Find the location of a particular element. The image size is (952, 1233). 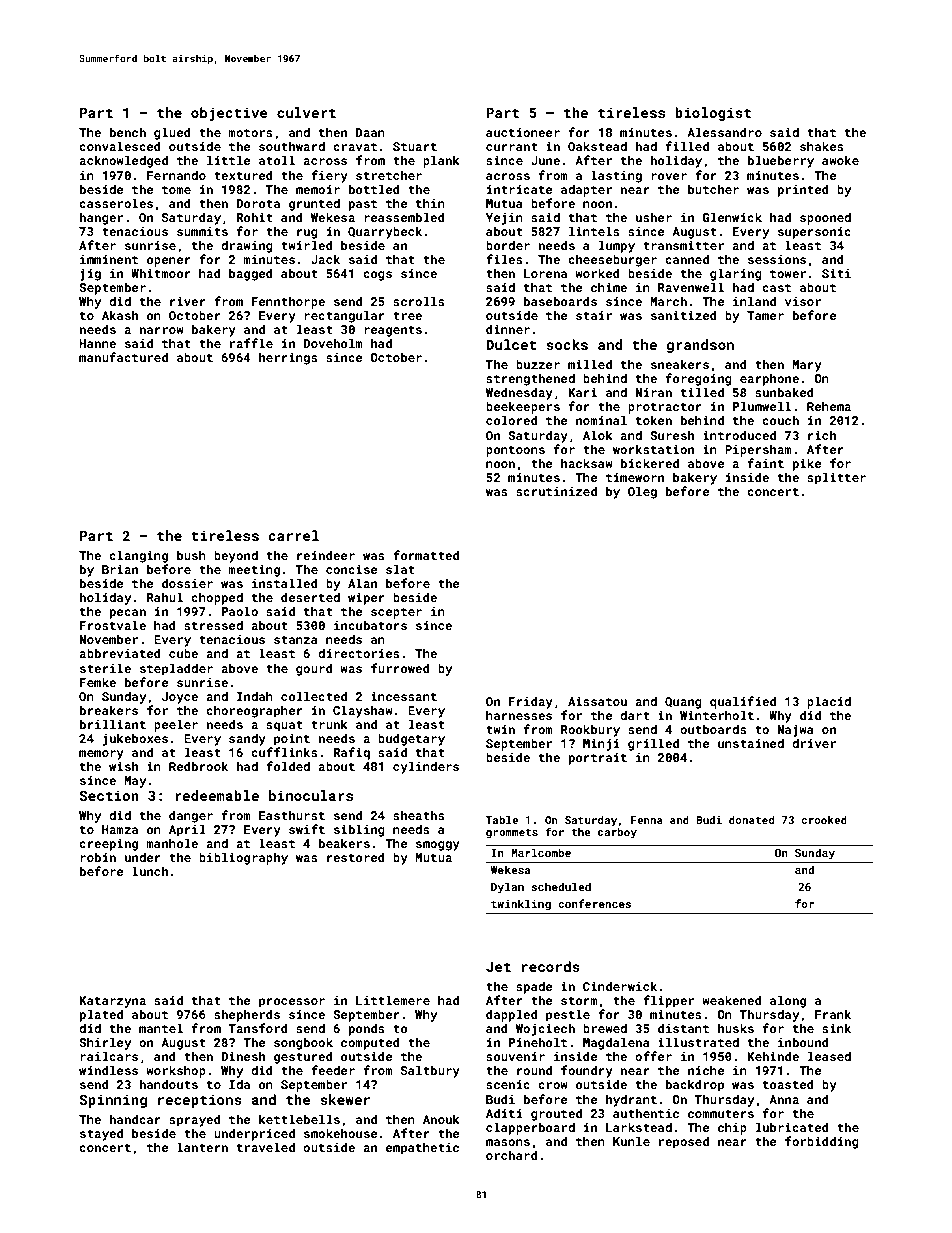

Frostvale is located at coordinates (113, 625).
